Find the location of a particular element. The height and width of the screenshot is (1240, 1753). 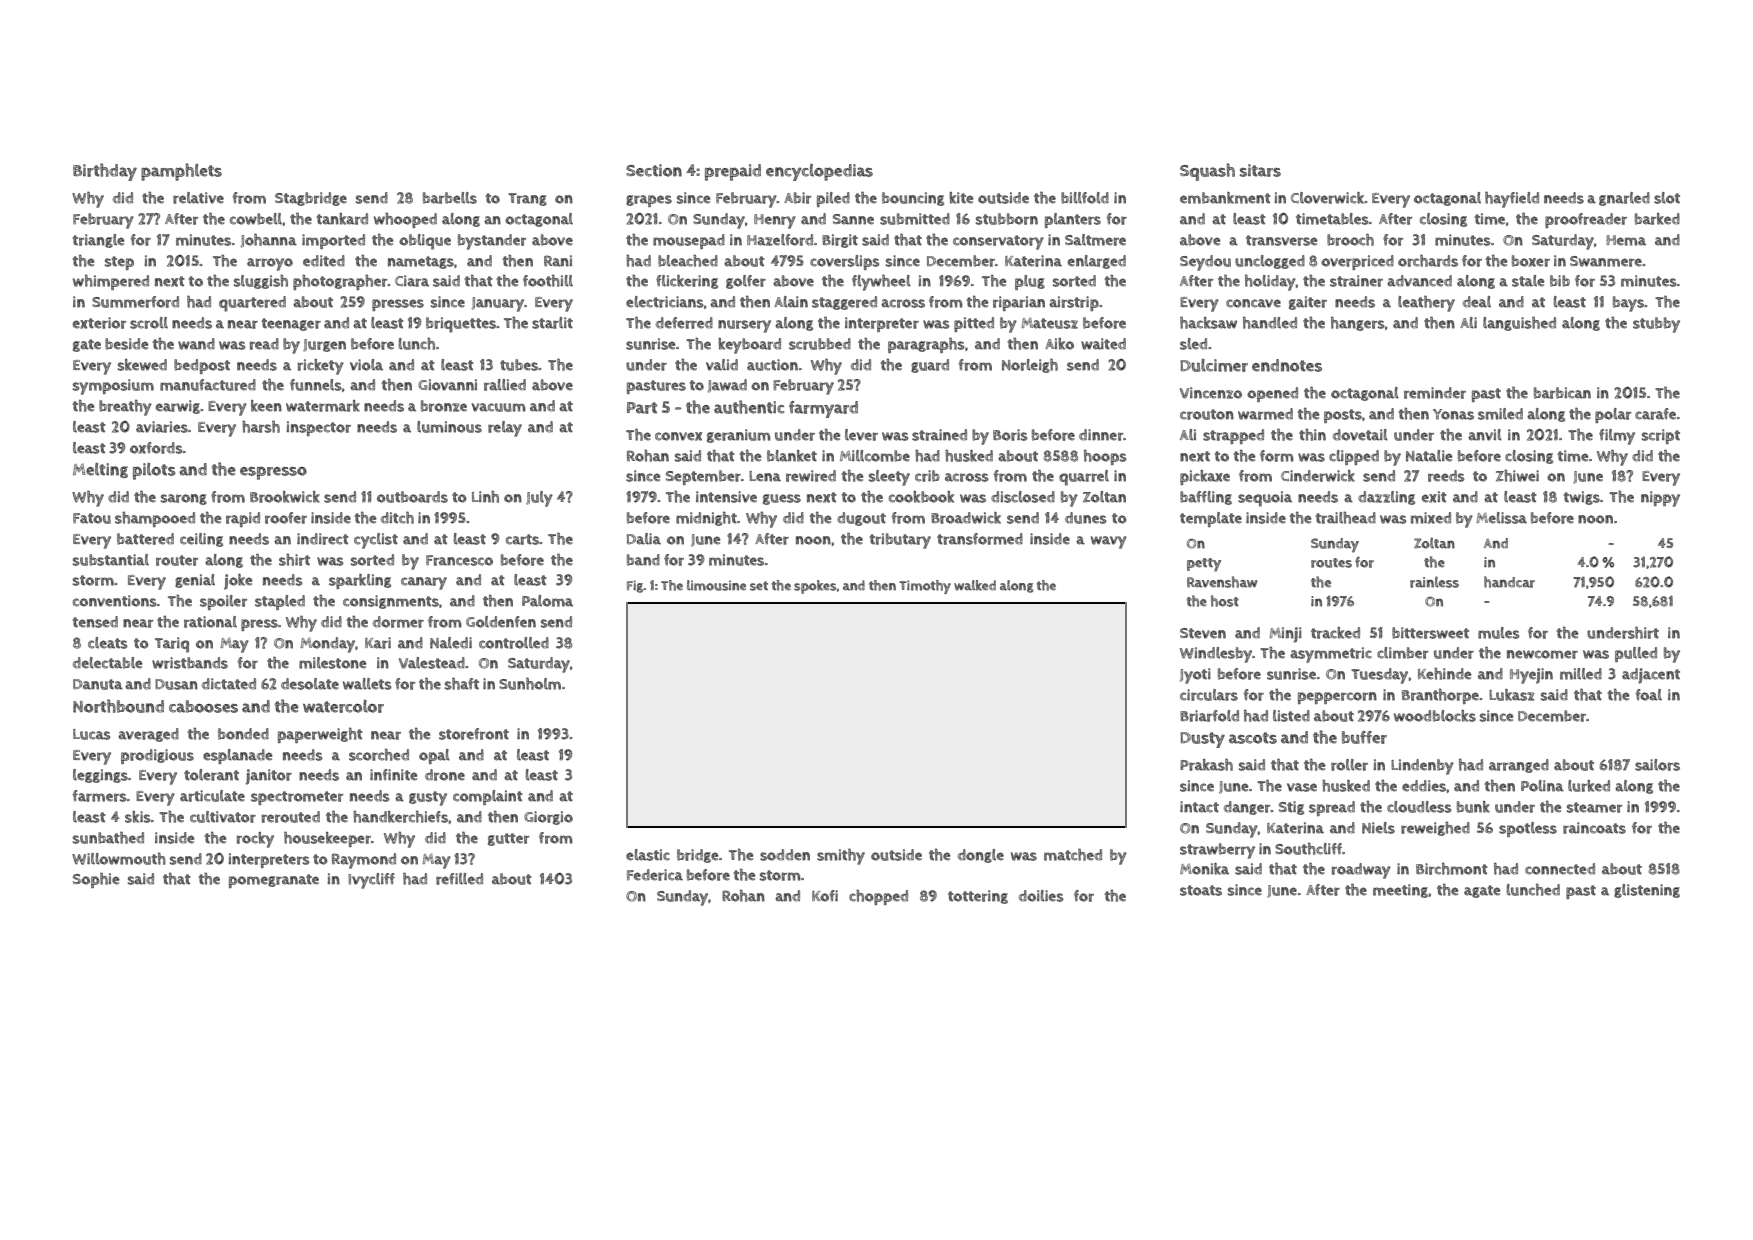

smithy is located at coordinates (841, 857).
